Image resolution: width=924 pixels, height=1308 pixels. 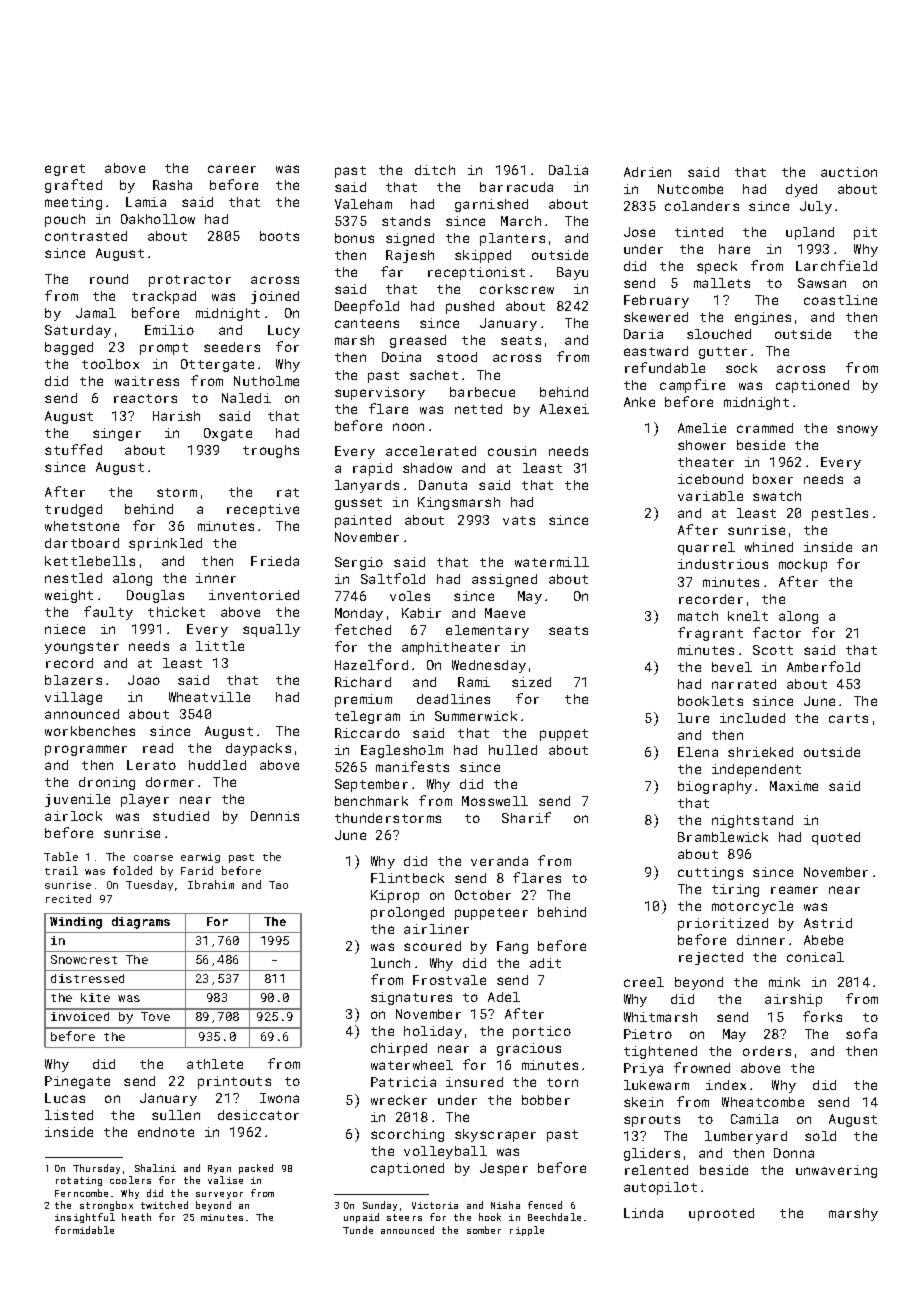 I want to click on auction, so click(x=849, y=172).
